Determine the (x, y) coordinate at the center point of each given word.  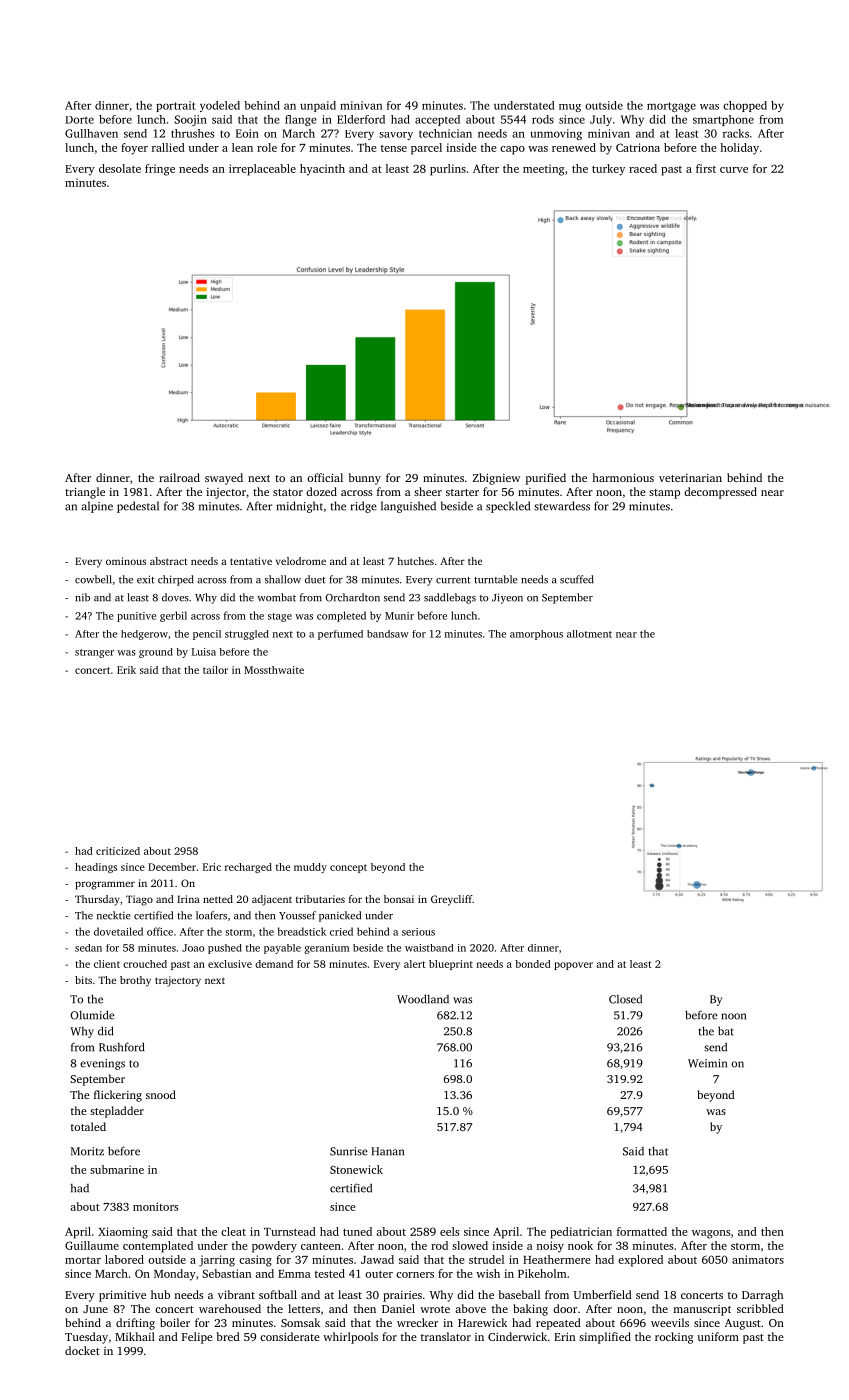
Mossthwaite (274, 670)
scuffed (577, 579)
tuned (357, 1231)
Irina (188, 899)
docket (82, 1350)
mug (570, 108)
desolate (120, 168)
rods (543, 119)
